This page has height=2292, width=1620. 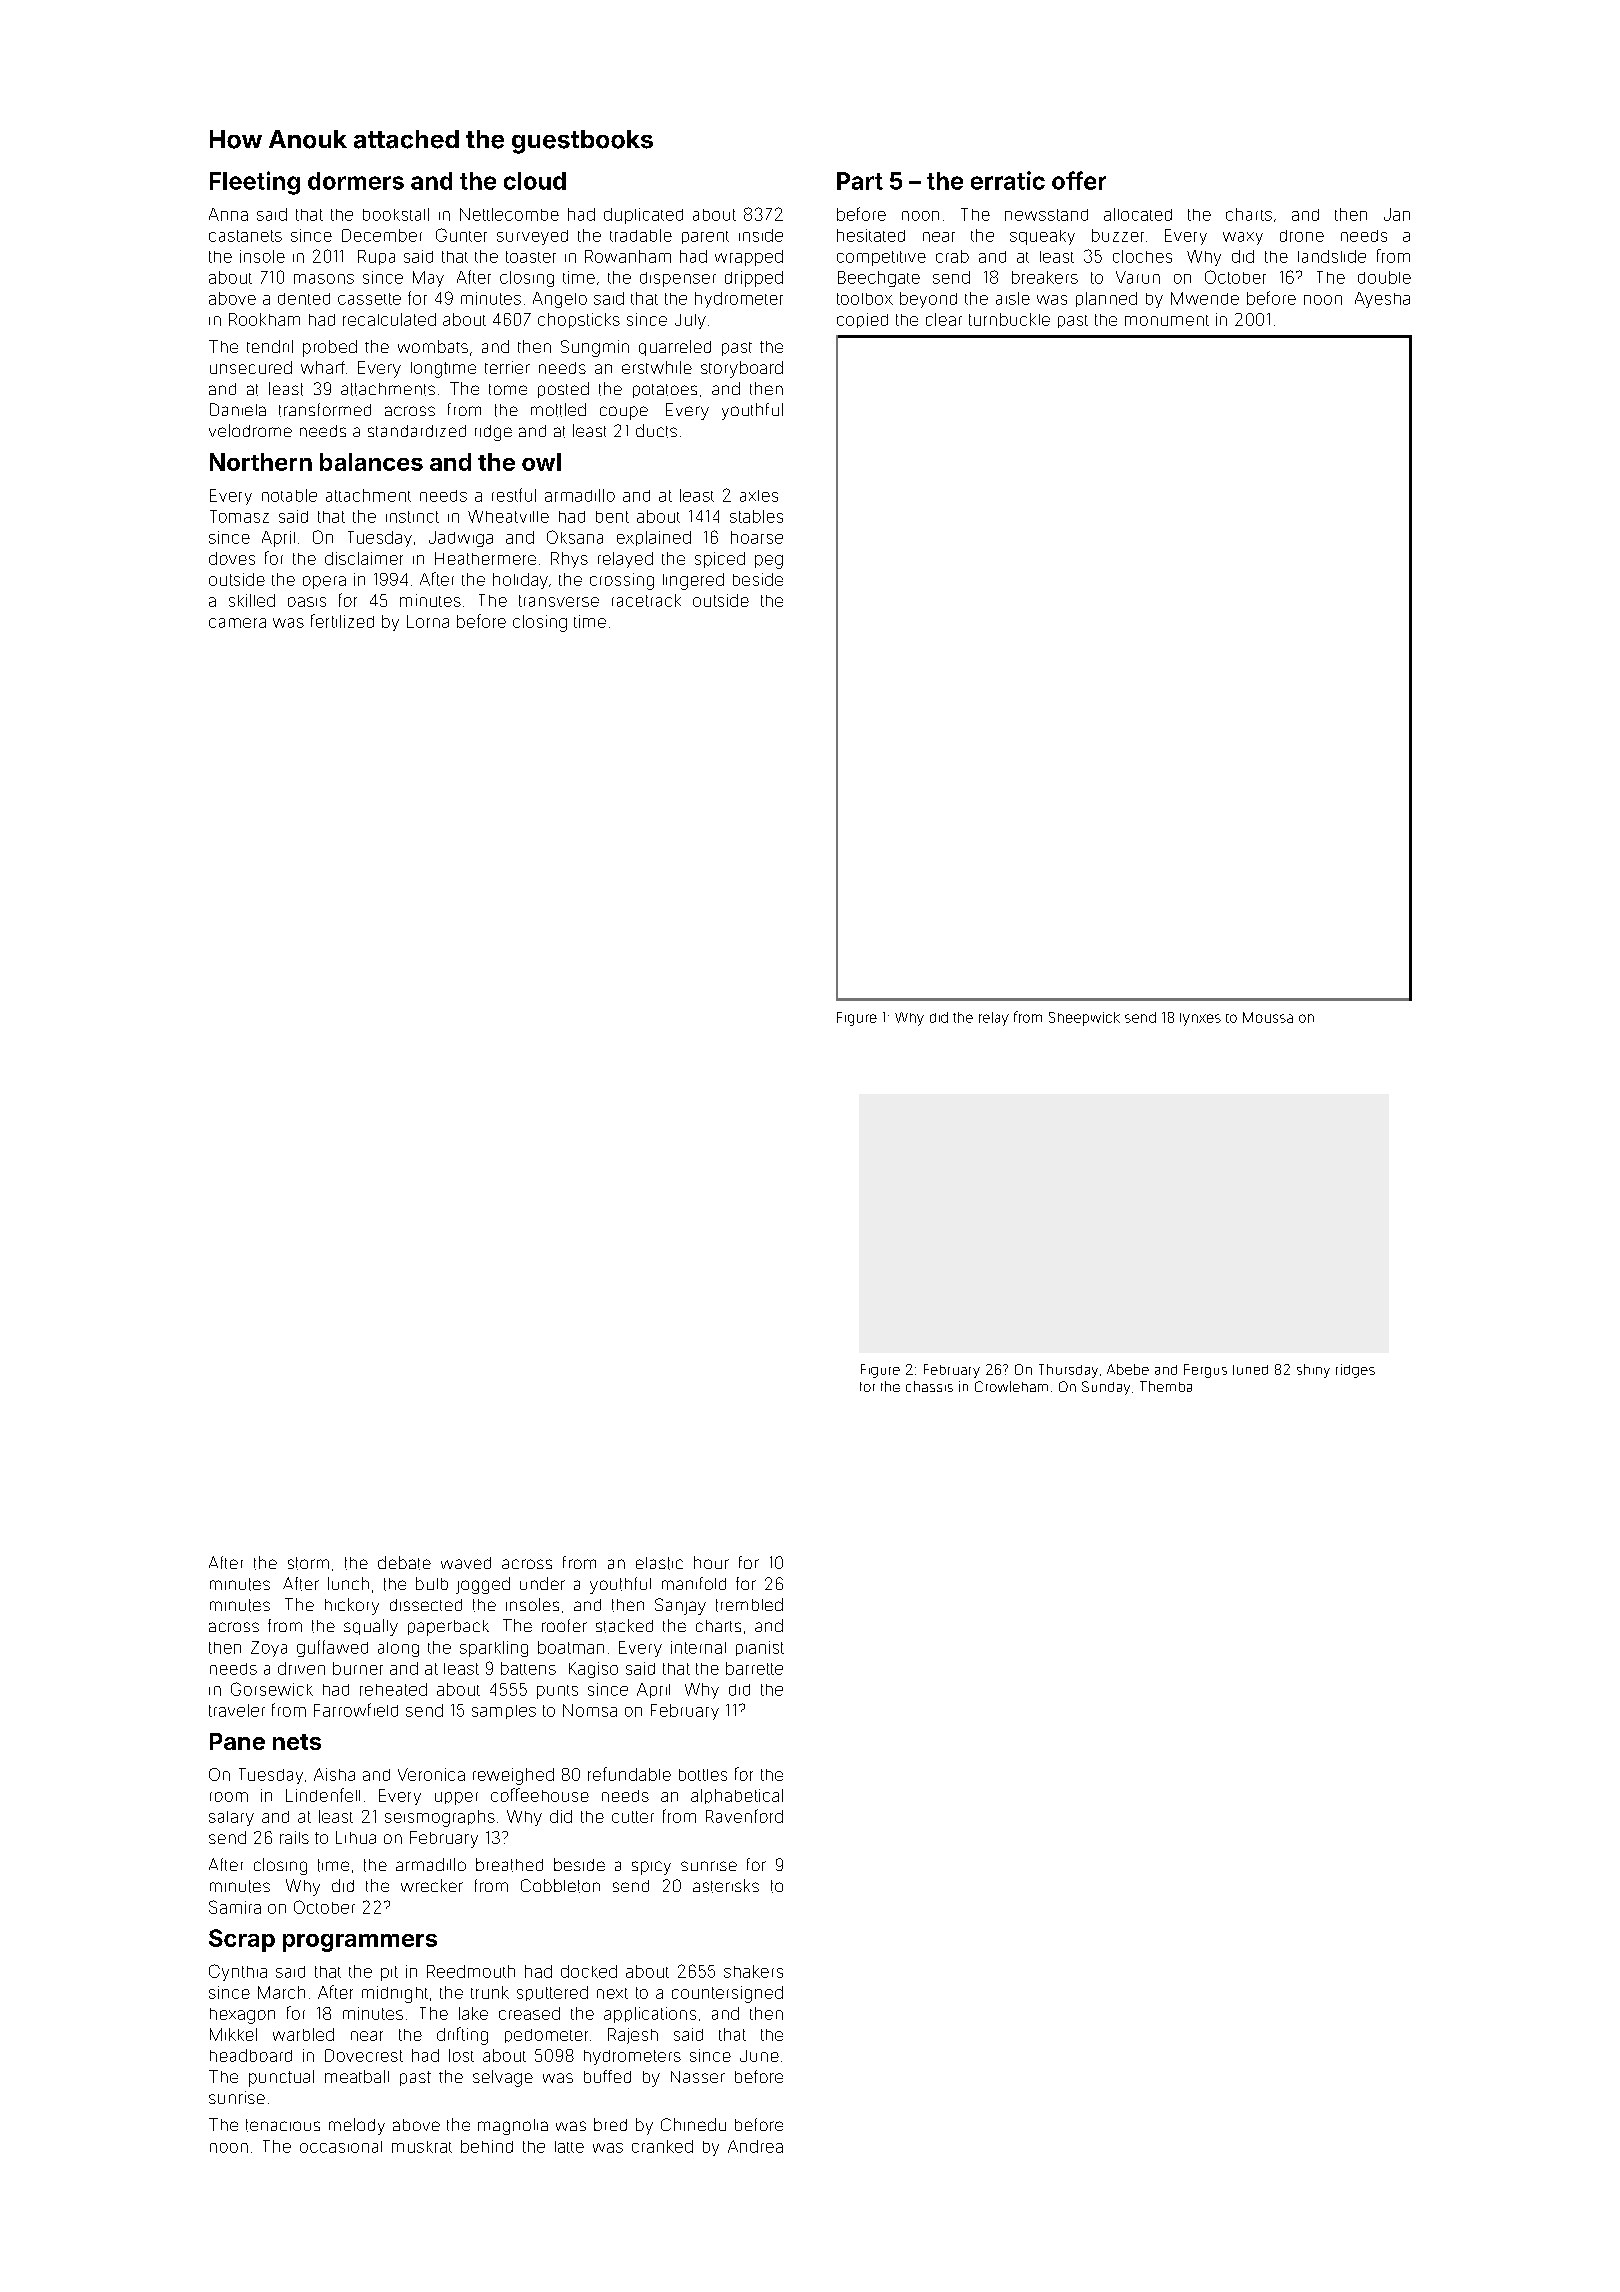 What do you see at coordinates (342, 621) in the page?
I see `fertilized` at bounding box center [342, 621].
